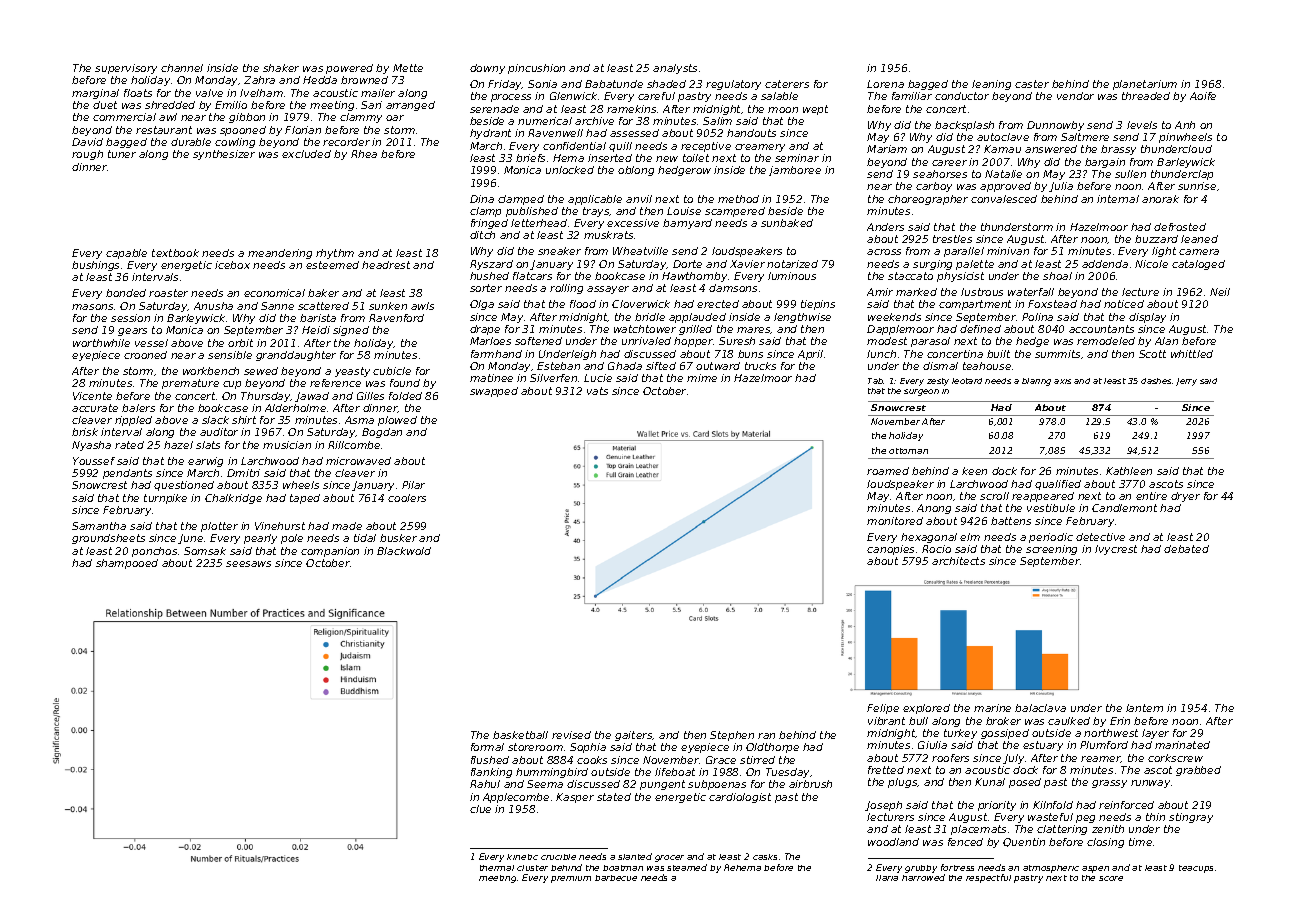 The width and height of the screenshot is (1308, 924). What do you see at coordinates (751, 133) in the screenshot?
I see `handouts` at bounding box center [751, 133].
